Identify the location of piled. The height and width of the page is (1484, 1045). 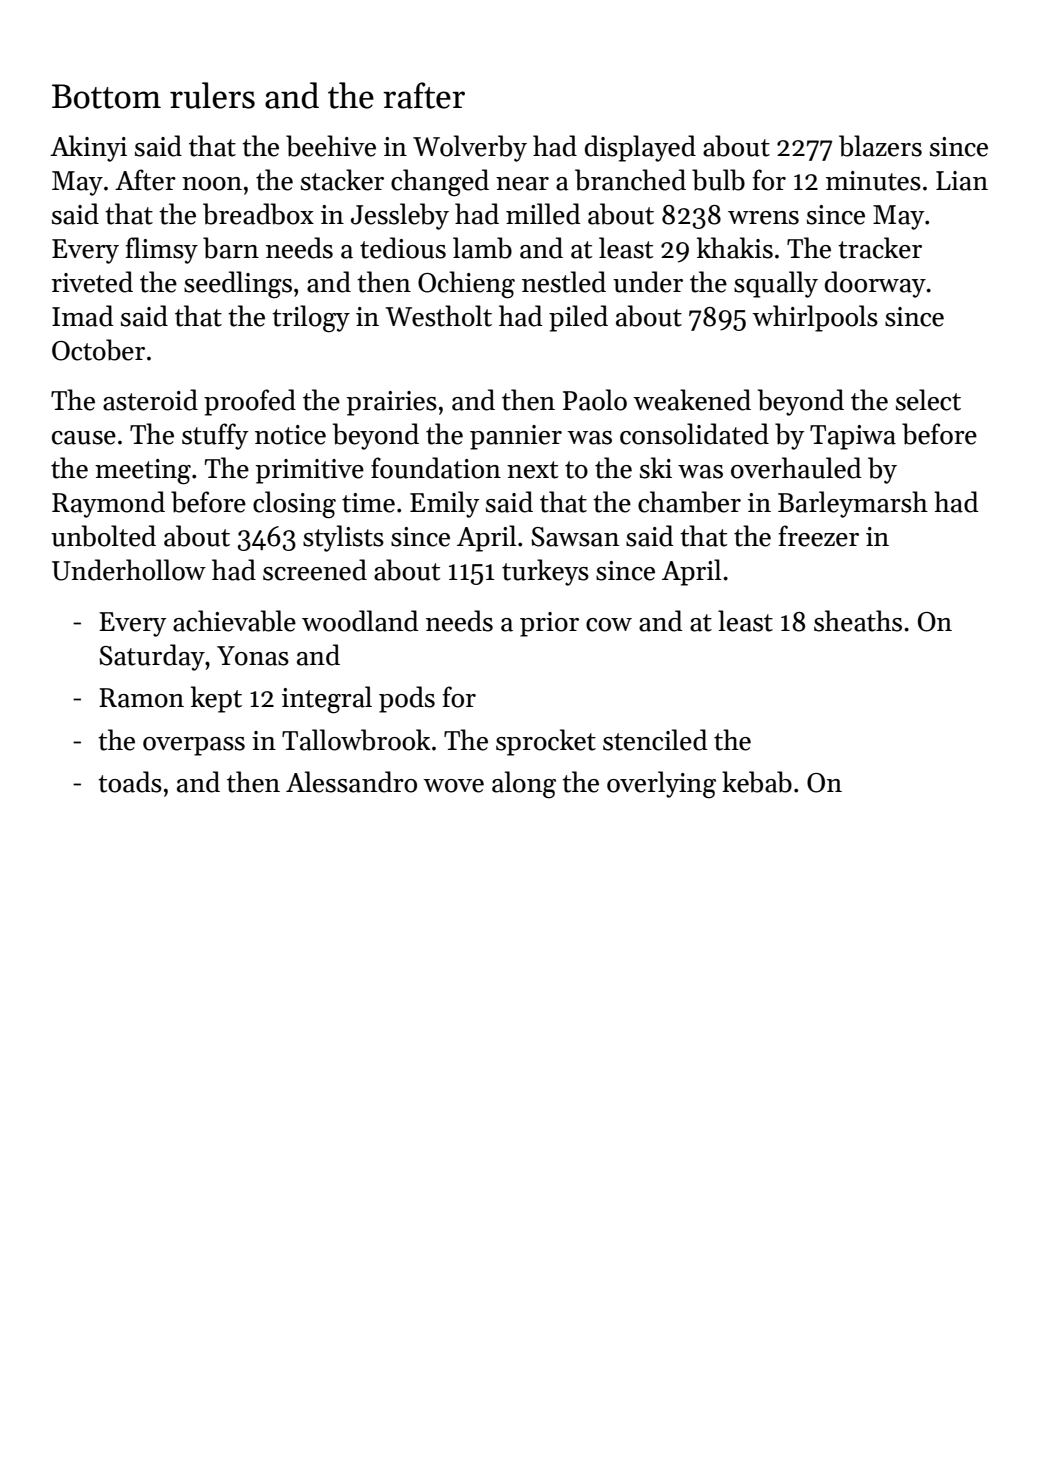
(578, 318).
